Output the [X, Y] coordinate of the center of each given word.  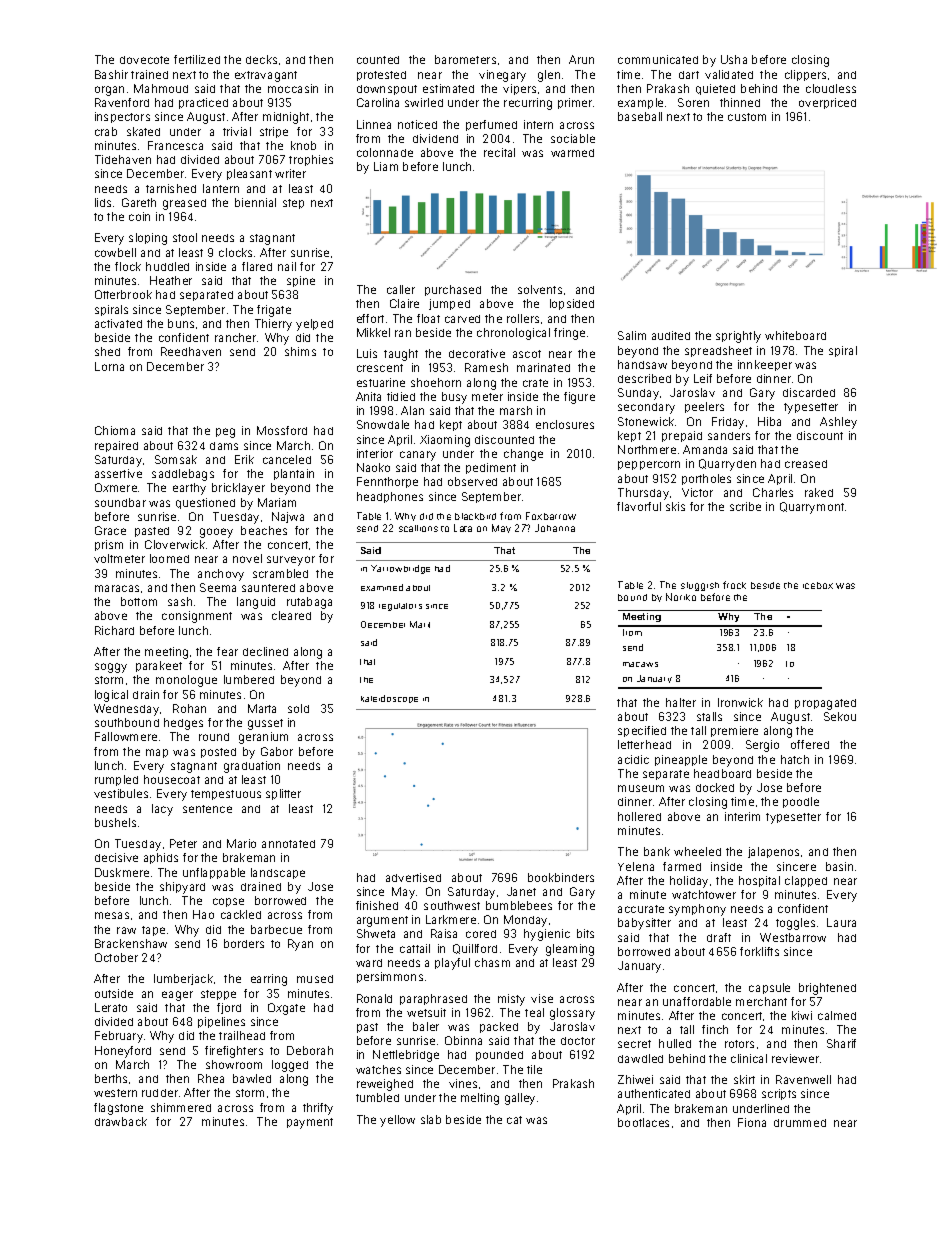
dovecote [144, 60]
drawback [121, 1121]
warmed [572, 153]
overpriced [827, 103]
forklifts [759, 951]
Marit [420, 624]
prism [109, 545]
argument [382, 921]
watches [378, 1069]
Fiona [752, 1122]
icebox [818, 585]
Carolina [378, 102]
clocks [235, 252]
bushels [115, 822]
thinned [740, 102]
